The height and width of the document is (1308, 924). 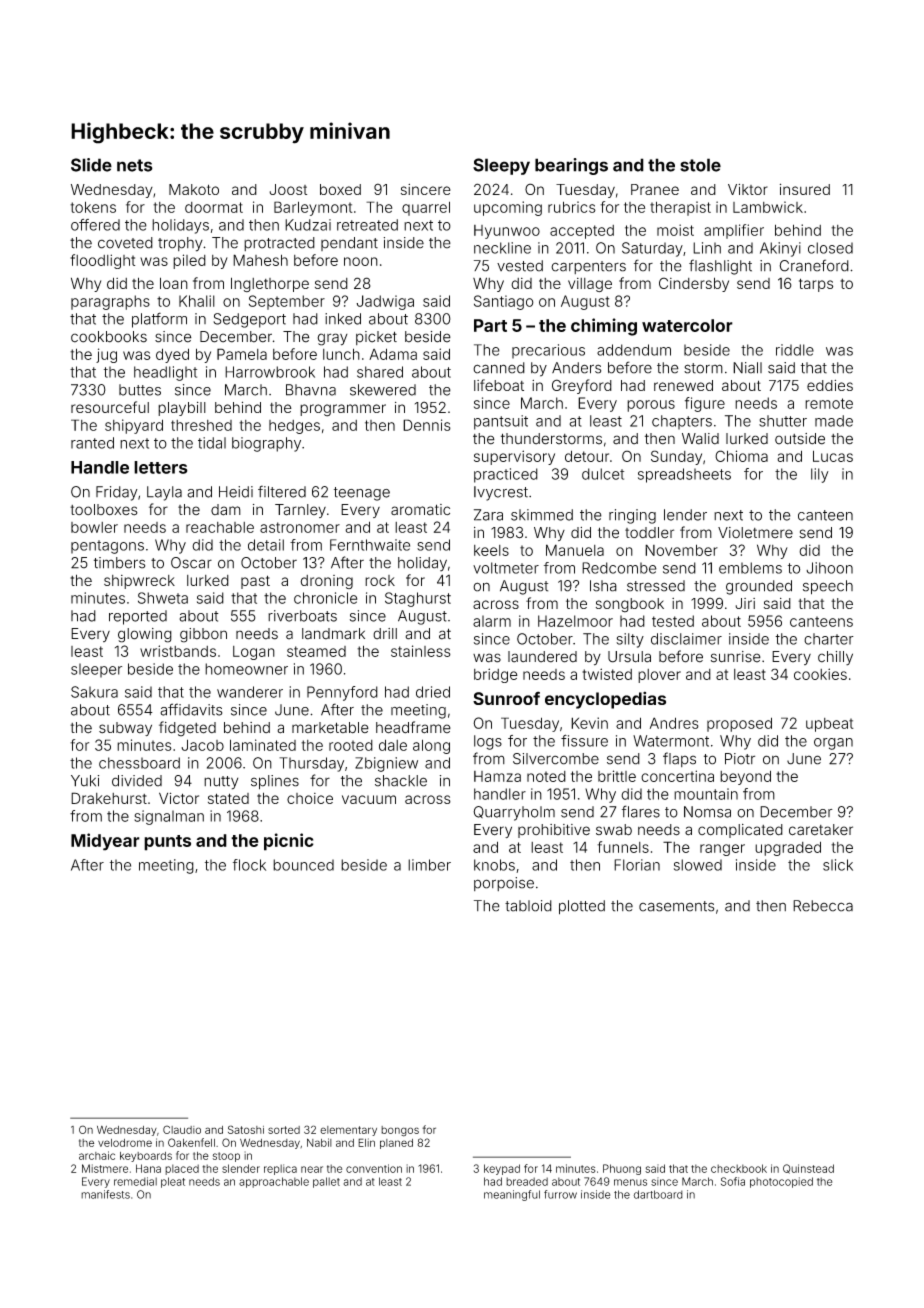 I want to click on upcoming, so click(x=508, y=208).
